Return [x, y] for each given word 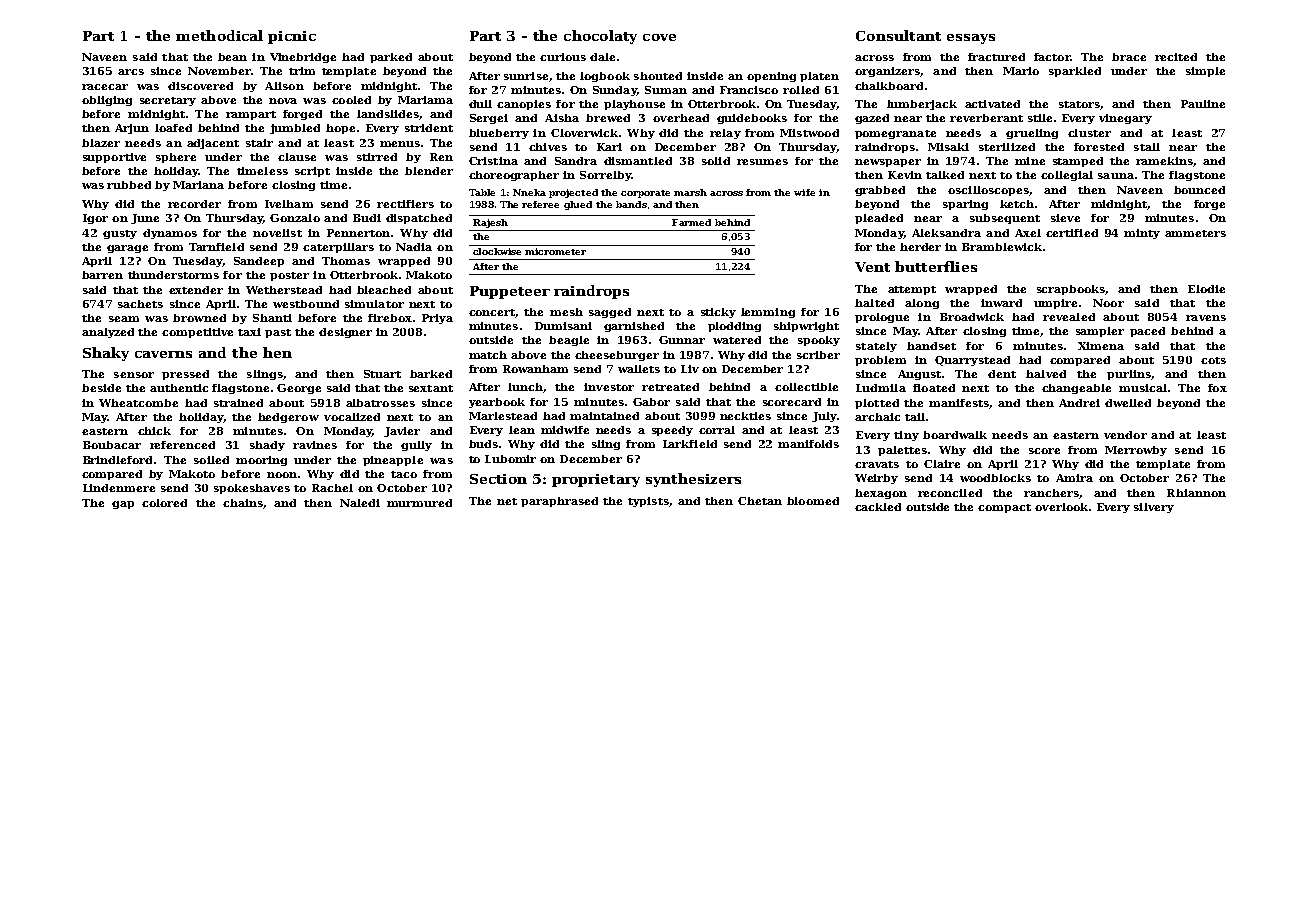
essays [971, 39]
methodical [219, 35]
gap [123, 505]
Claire [942, 464]
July [824, 417]
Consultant [898, 35]
